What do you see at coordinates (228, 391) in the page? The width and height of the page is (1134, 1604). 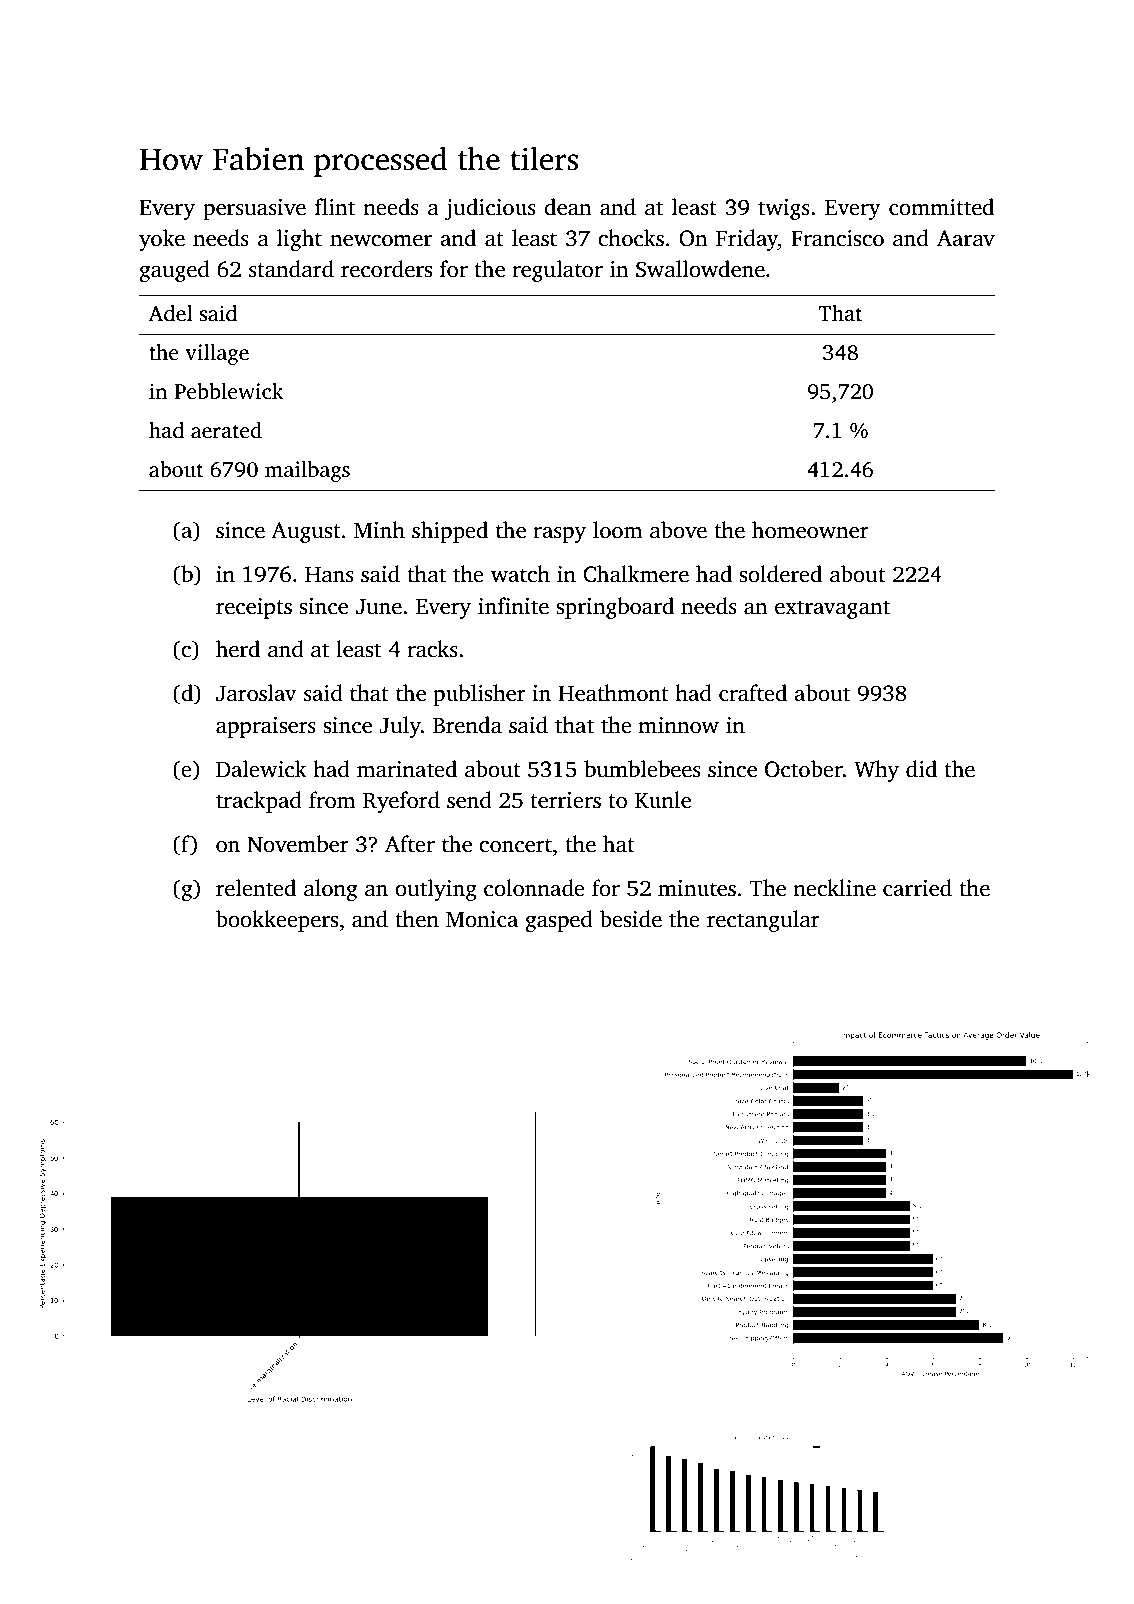 I see `Pebblewick` at bounding box center [228, 391].
